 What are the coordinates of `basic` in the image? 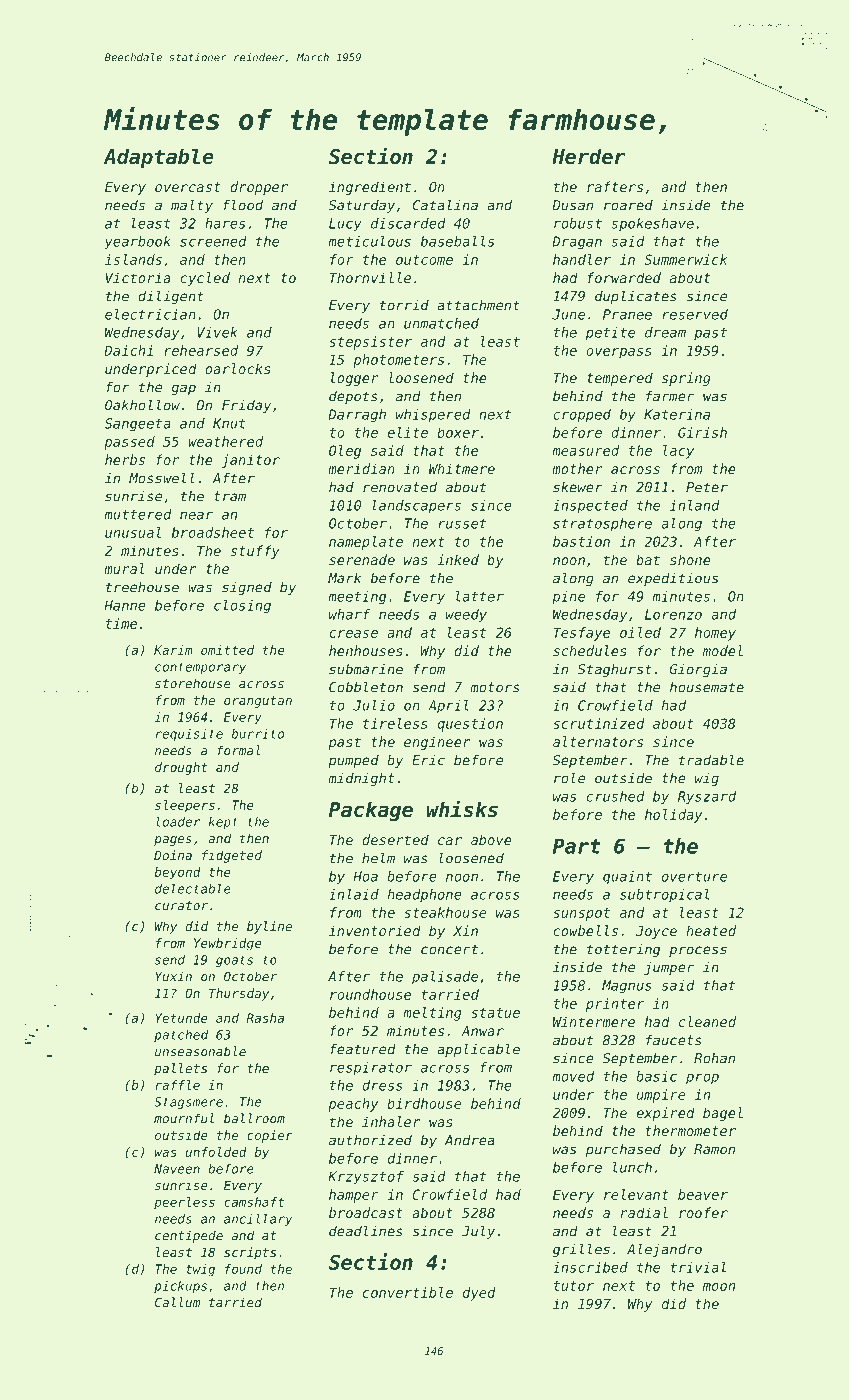 It's located at (656, 1076).
